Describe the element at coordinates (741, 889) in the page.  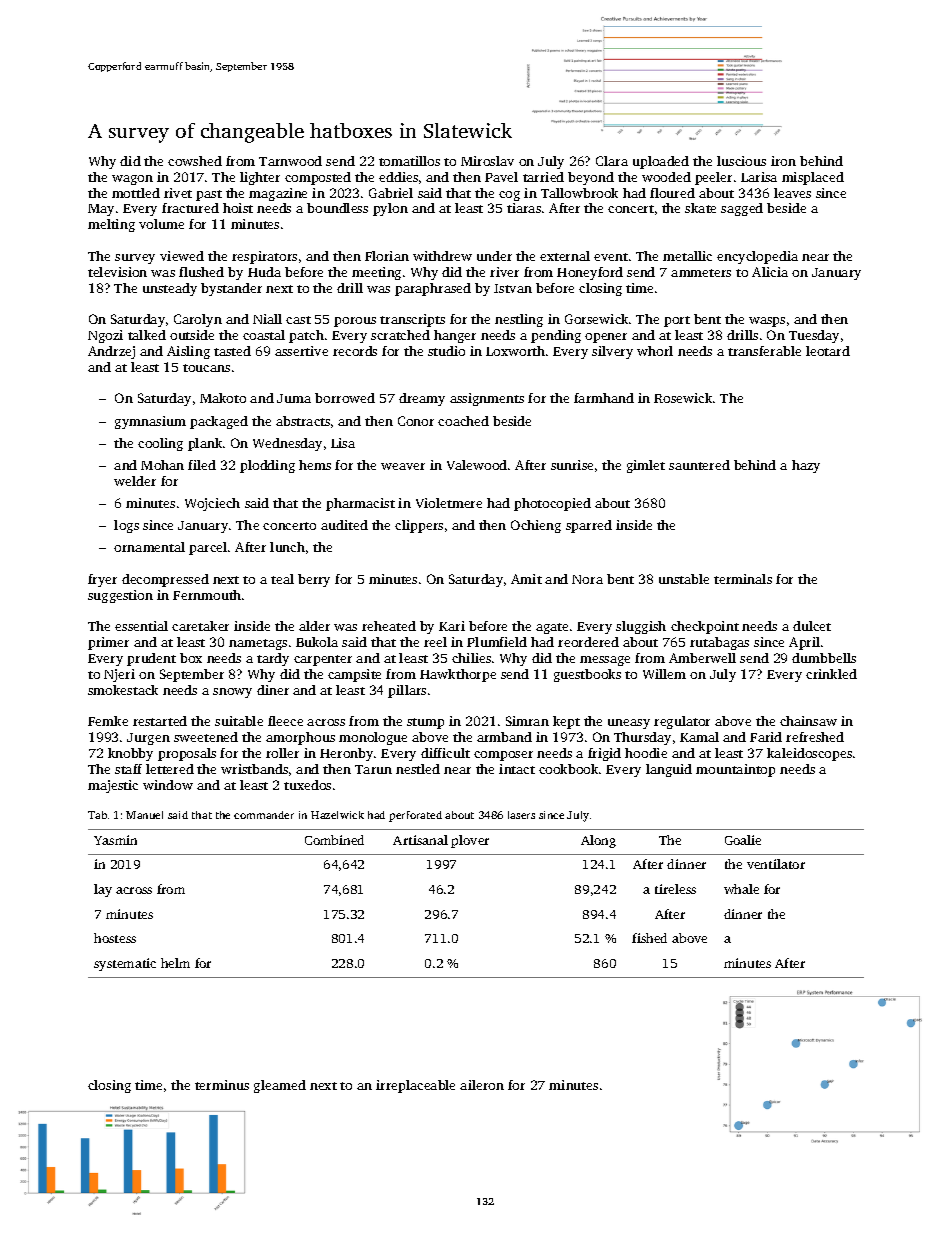
I see `whale` at that location.
